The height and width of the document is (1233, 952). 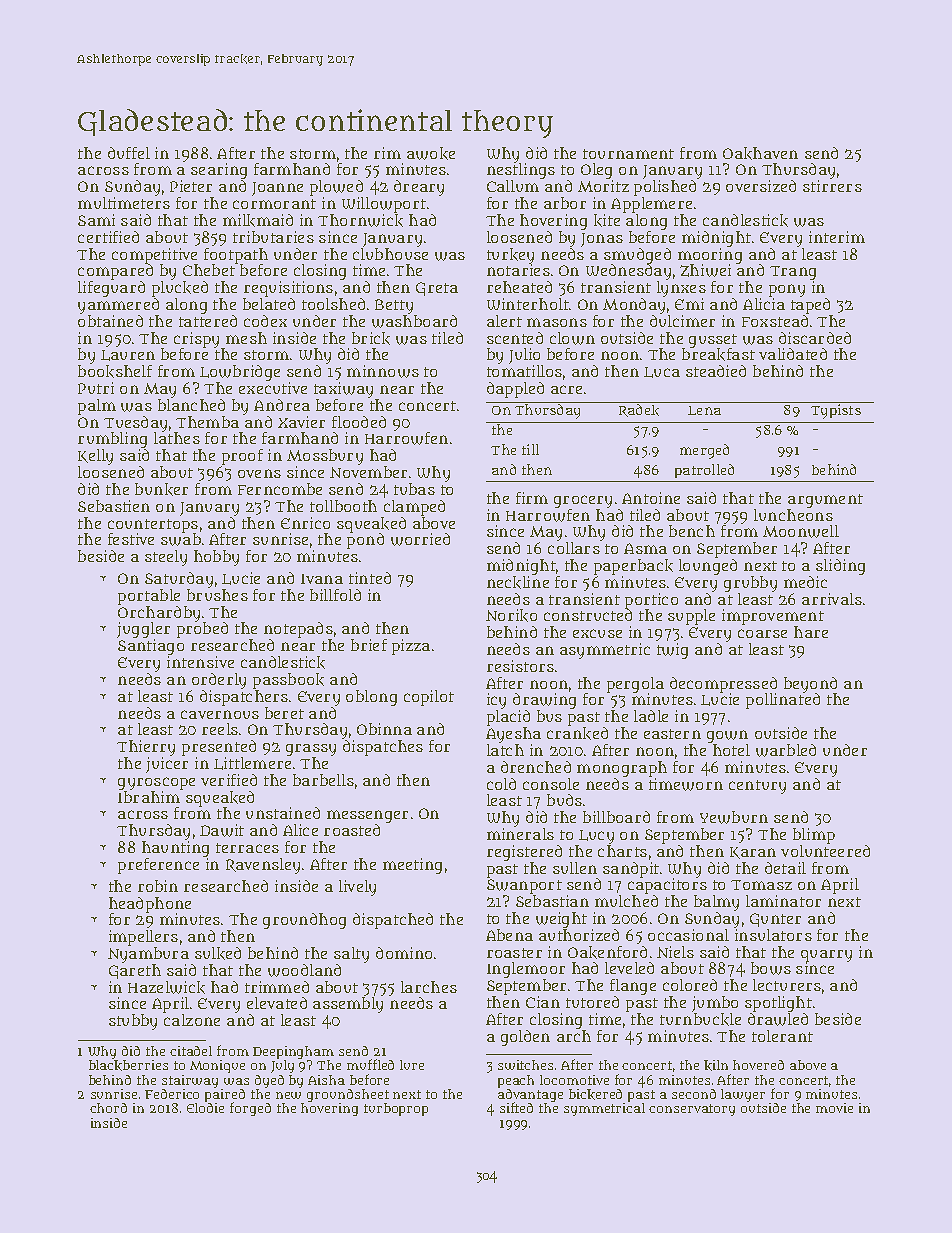 I want to click on sulked, so click(x=218, y=953).
